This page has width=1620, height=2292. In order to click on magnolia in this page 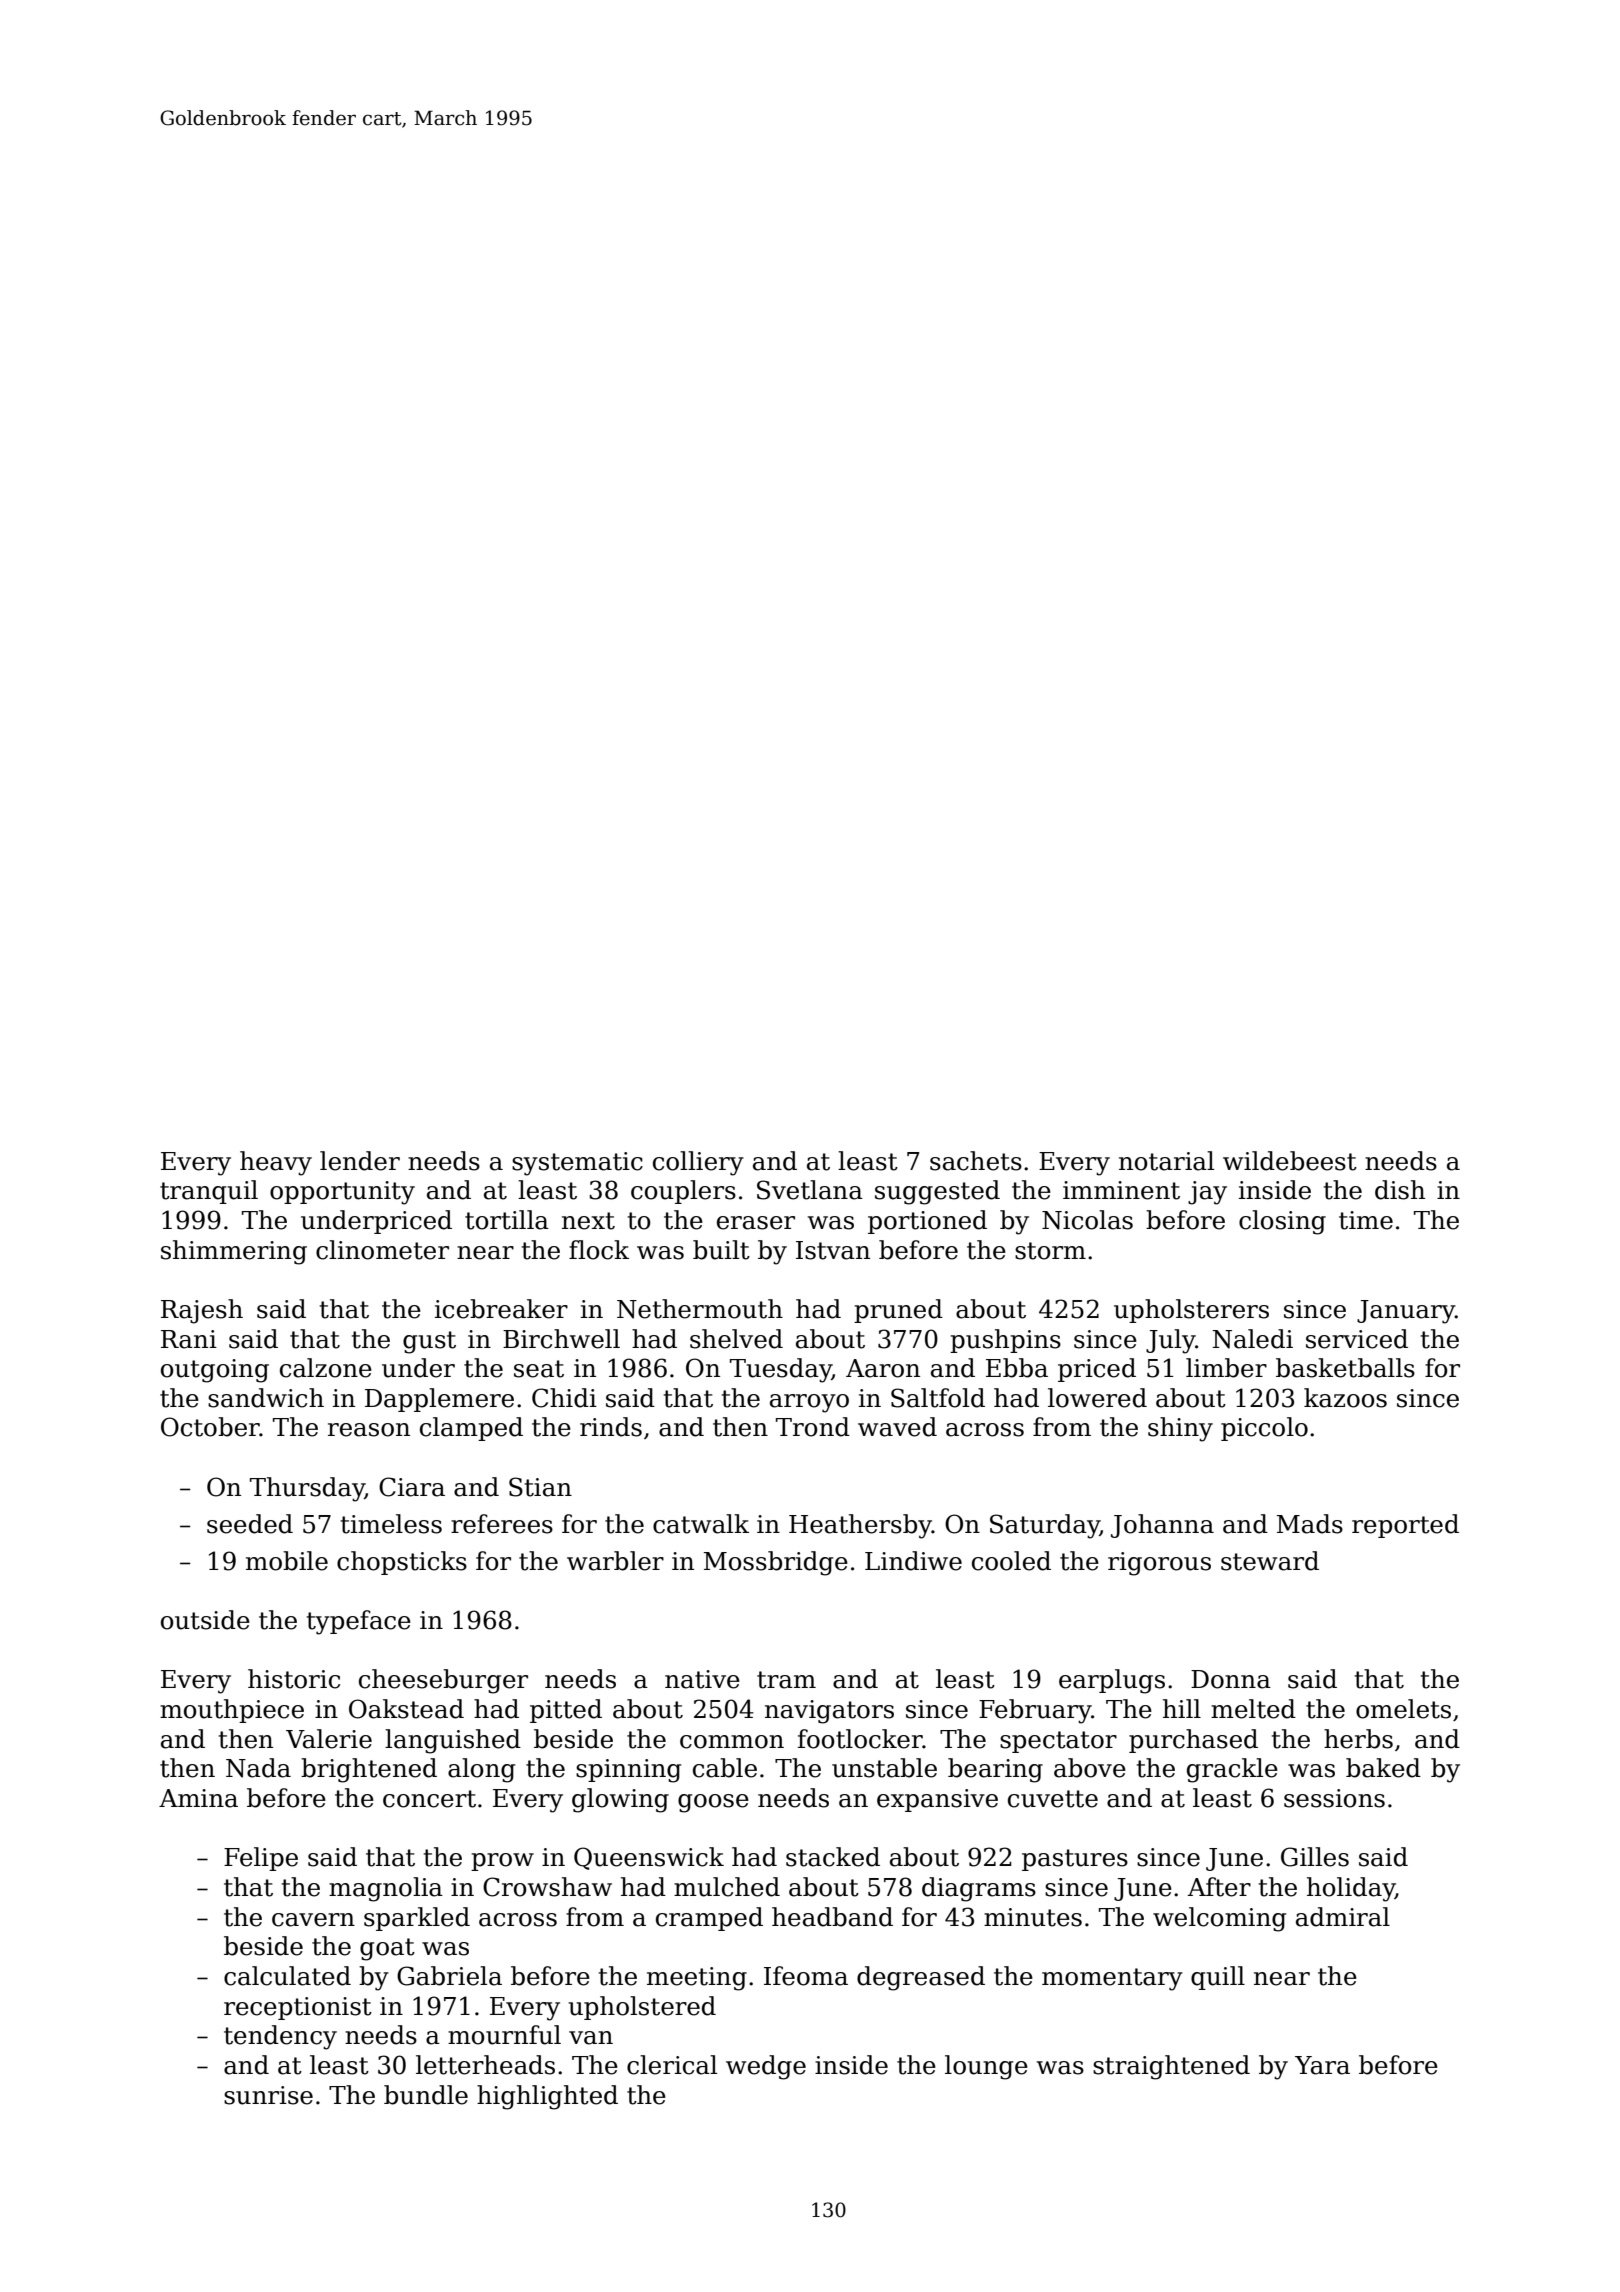, I will do `click(386, 1889)`.
